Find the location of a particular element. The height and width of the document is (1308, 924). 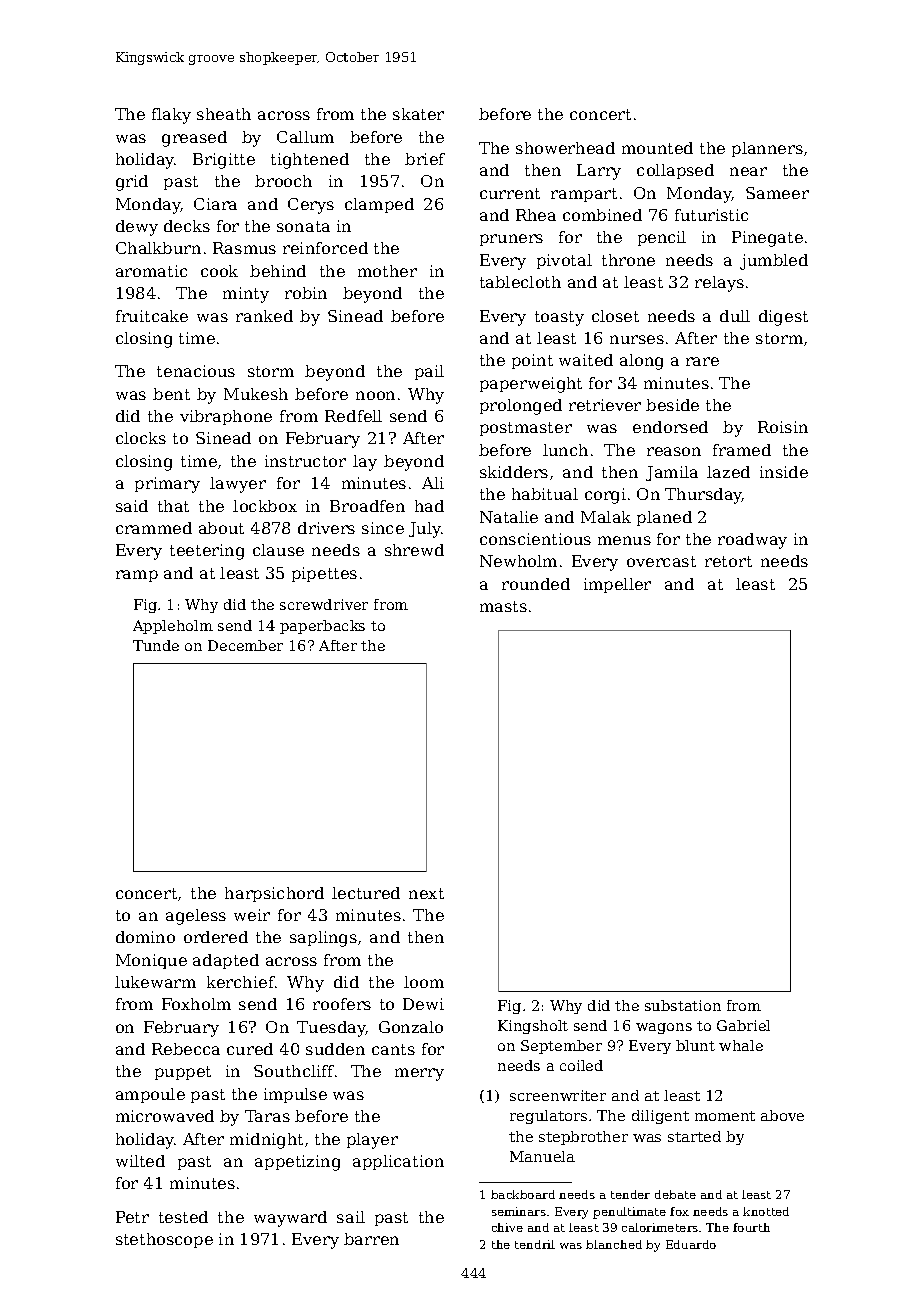

stethoscope is located at coordinates (164, 1240).
